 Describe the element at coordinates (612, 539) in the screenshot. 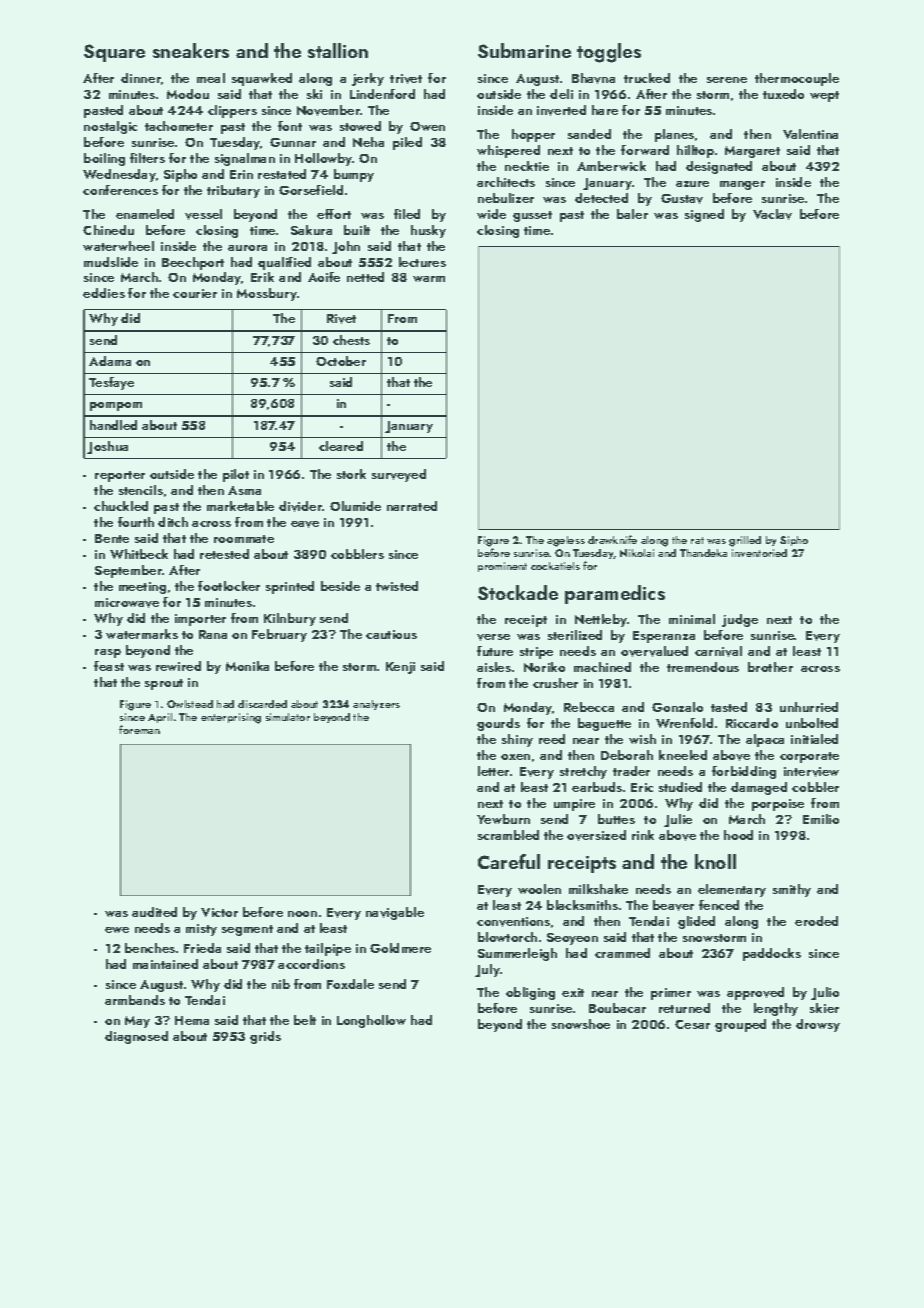

I see `drawknife` at that location.
